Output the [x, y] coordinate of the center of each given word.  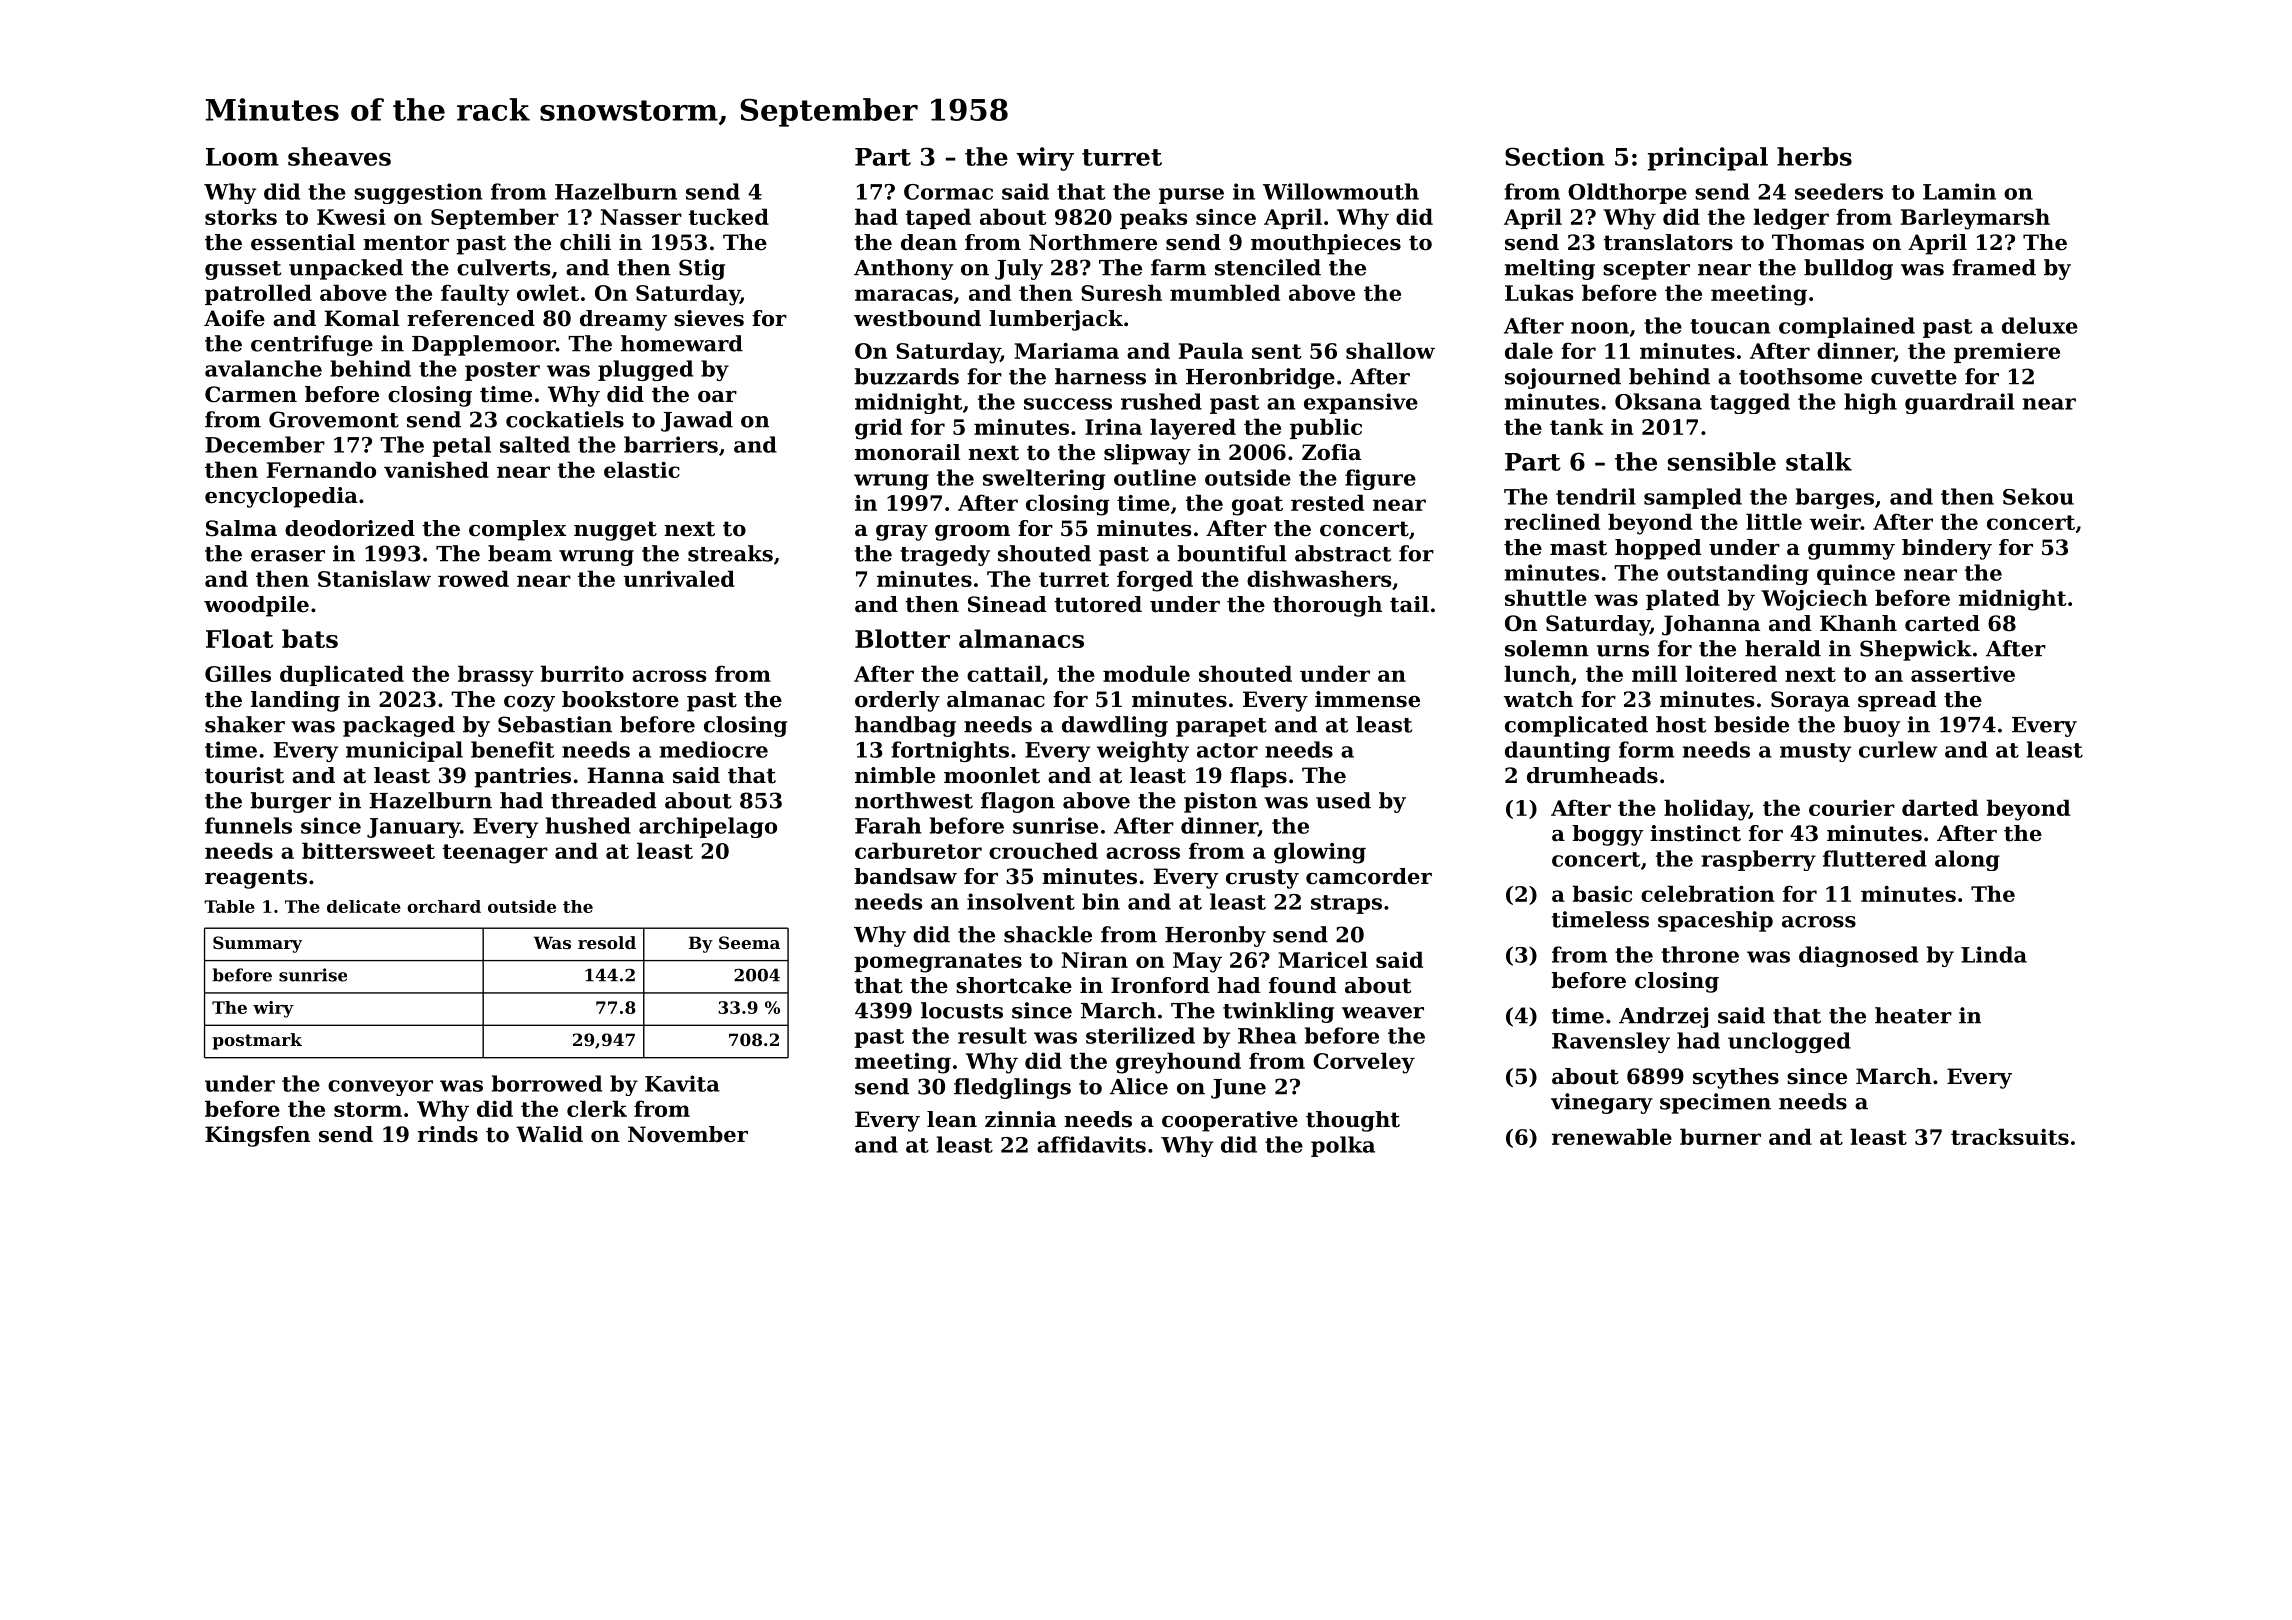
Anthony [903, 269]
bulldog [1848, 269]
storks [241, 216]
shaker [245, 724]
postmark [257, 1041]
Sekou [2038, 496]
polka [1343, 1146]
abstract [1343, 553]
